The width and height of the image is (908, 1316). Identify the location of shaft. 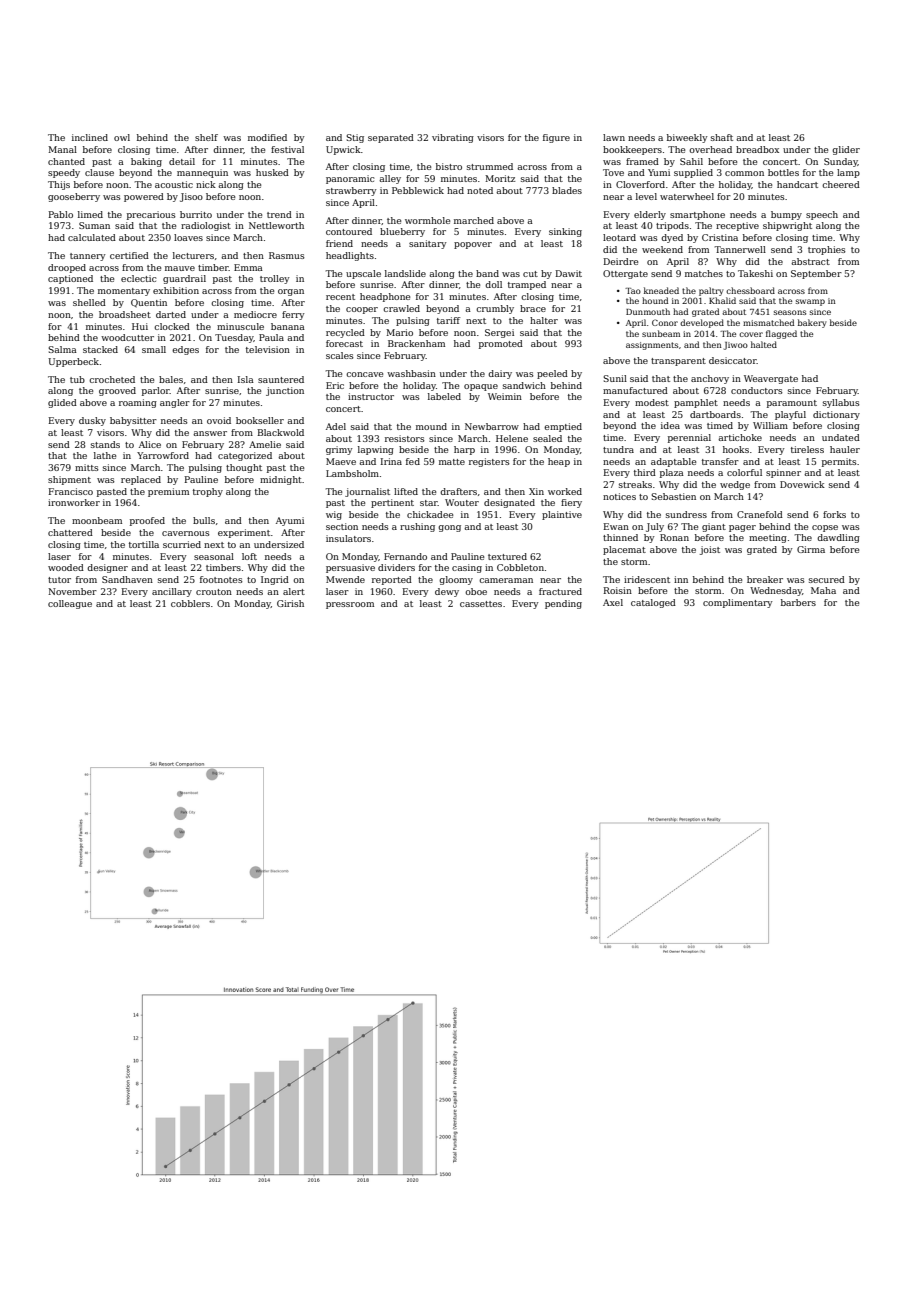
(722, 137).
